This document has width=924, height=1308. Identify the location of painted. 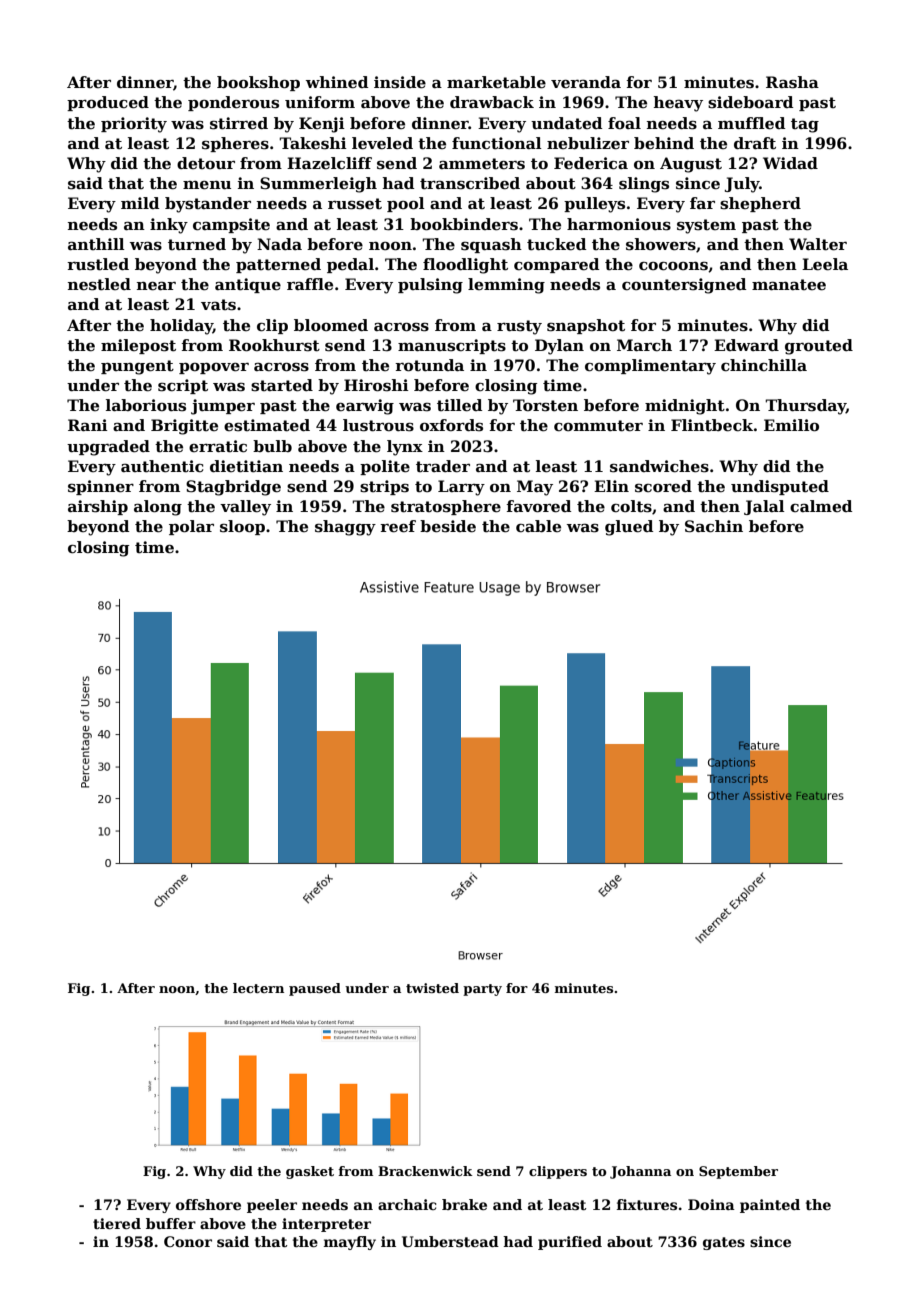
(770, 1206).
